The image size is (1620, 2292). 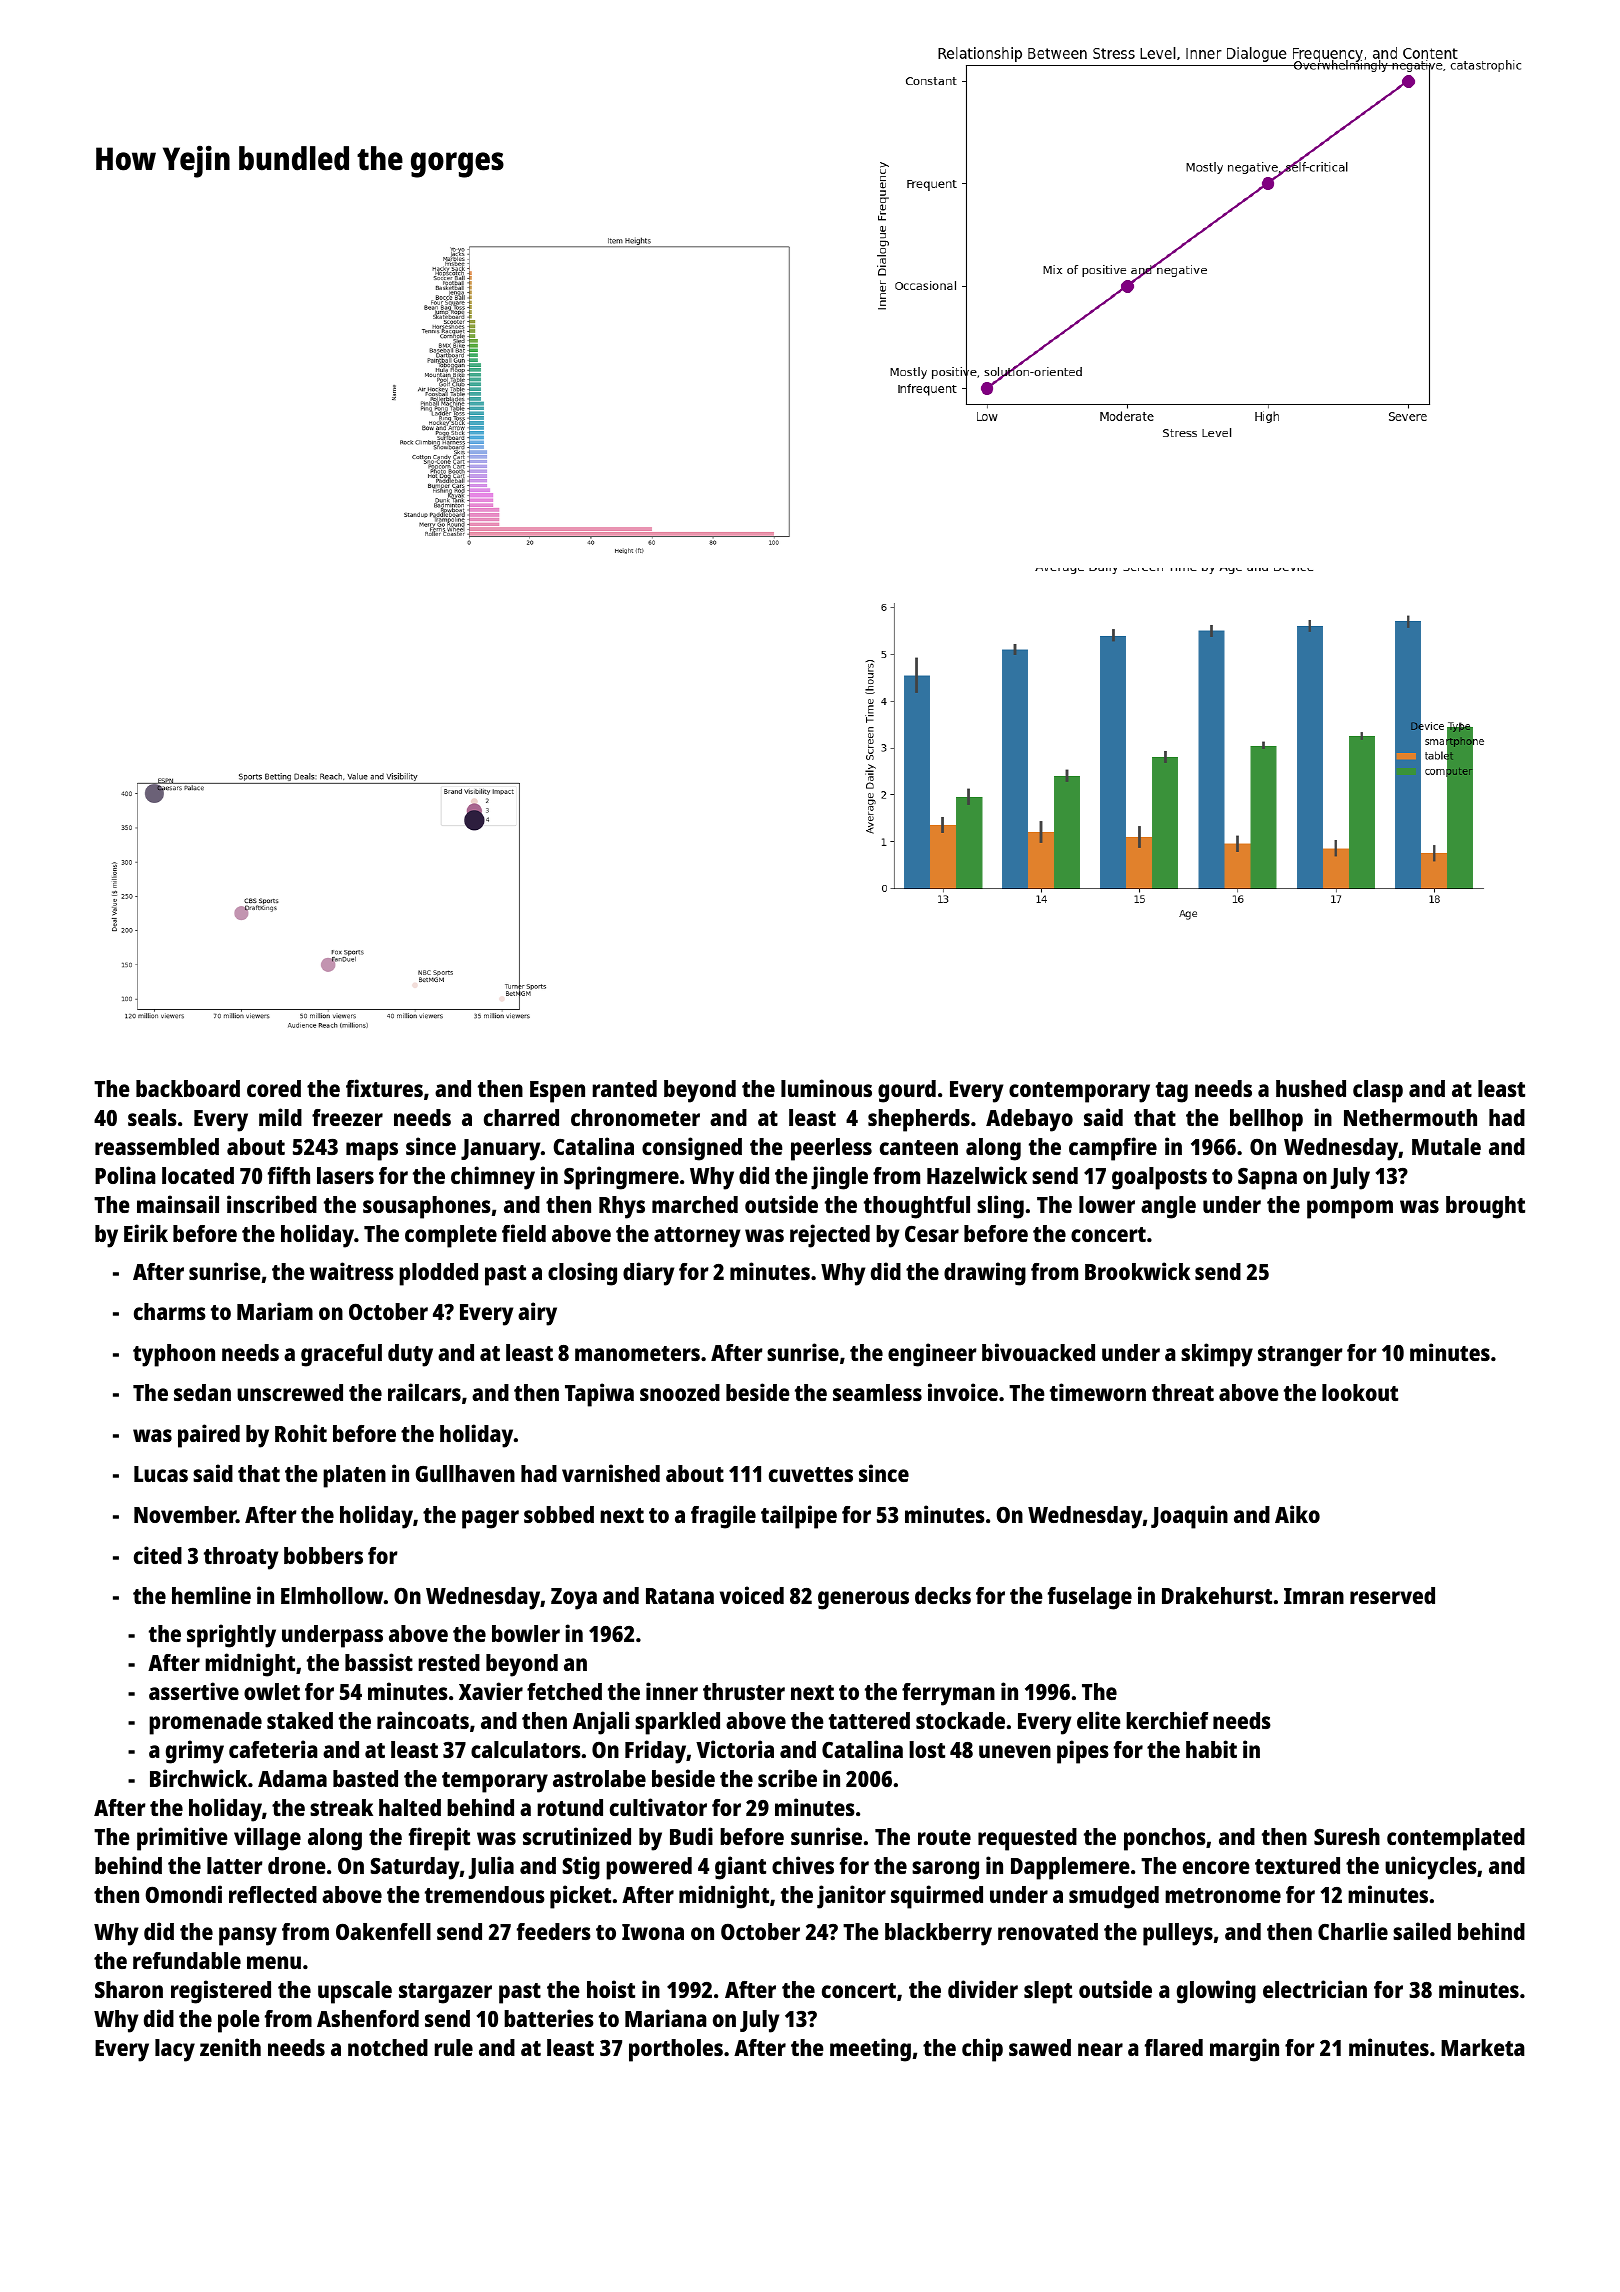 What do you see at coordinates (549, 2018) in the image?
I see `batteries` at bounding box center [549, 2018].
